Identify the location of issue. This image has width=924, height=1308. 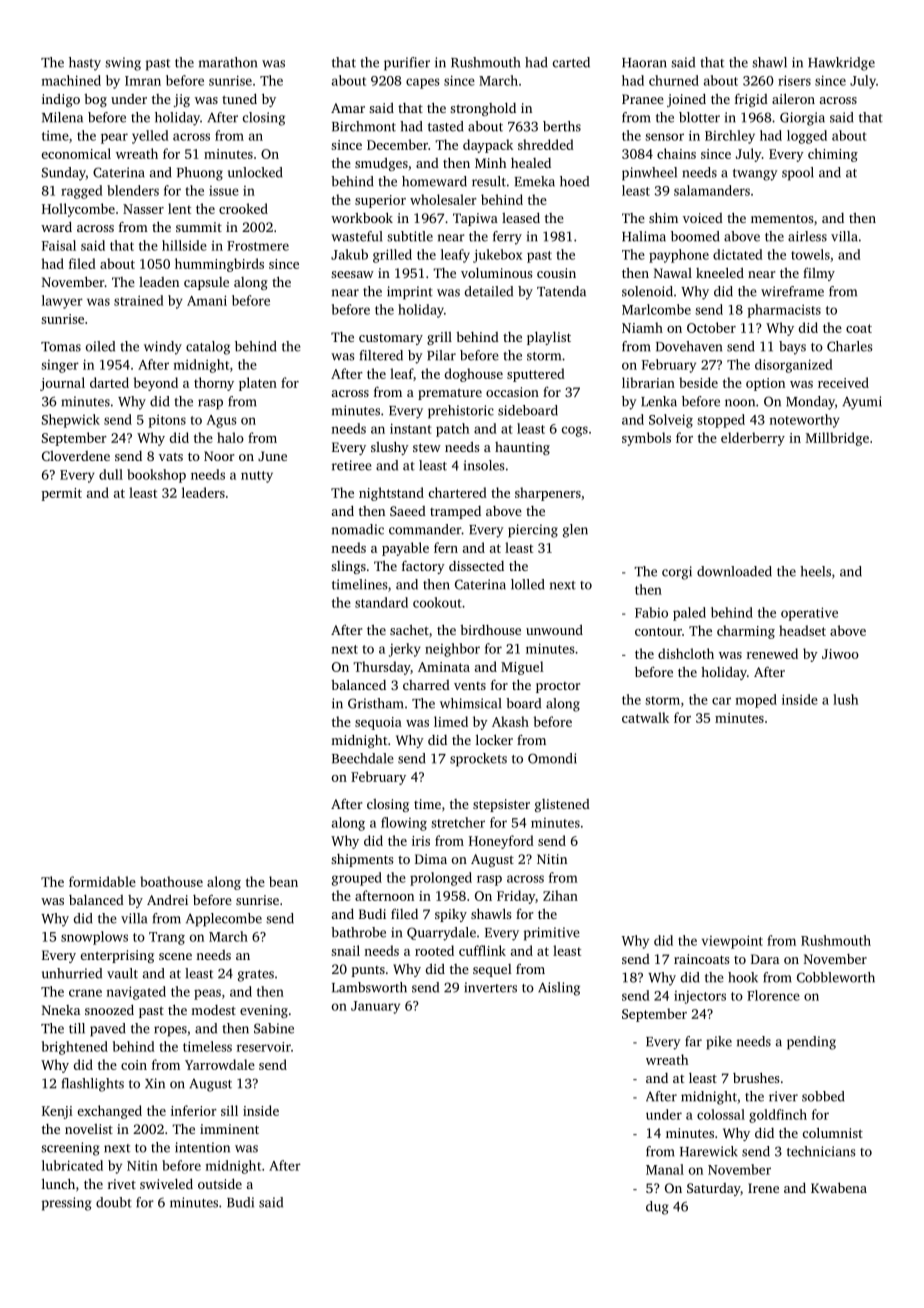
(224, 191).
